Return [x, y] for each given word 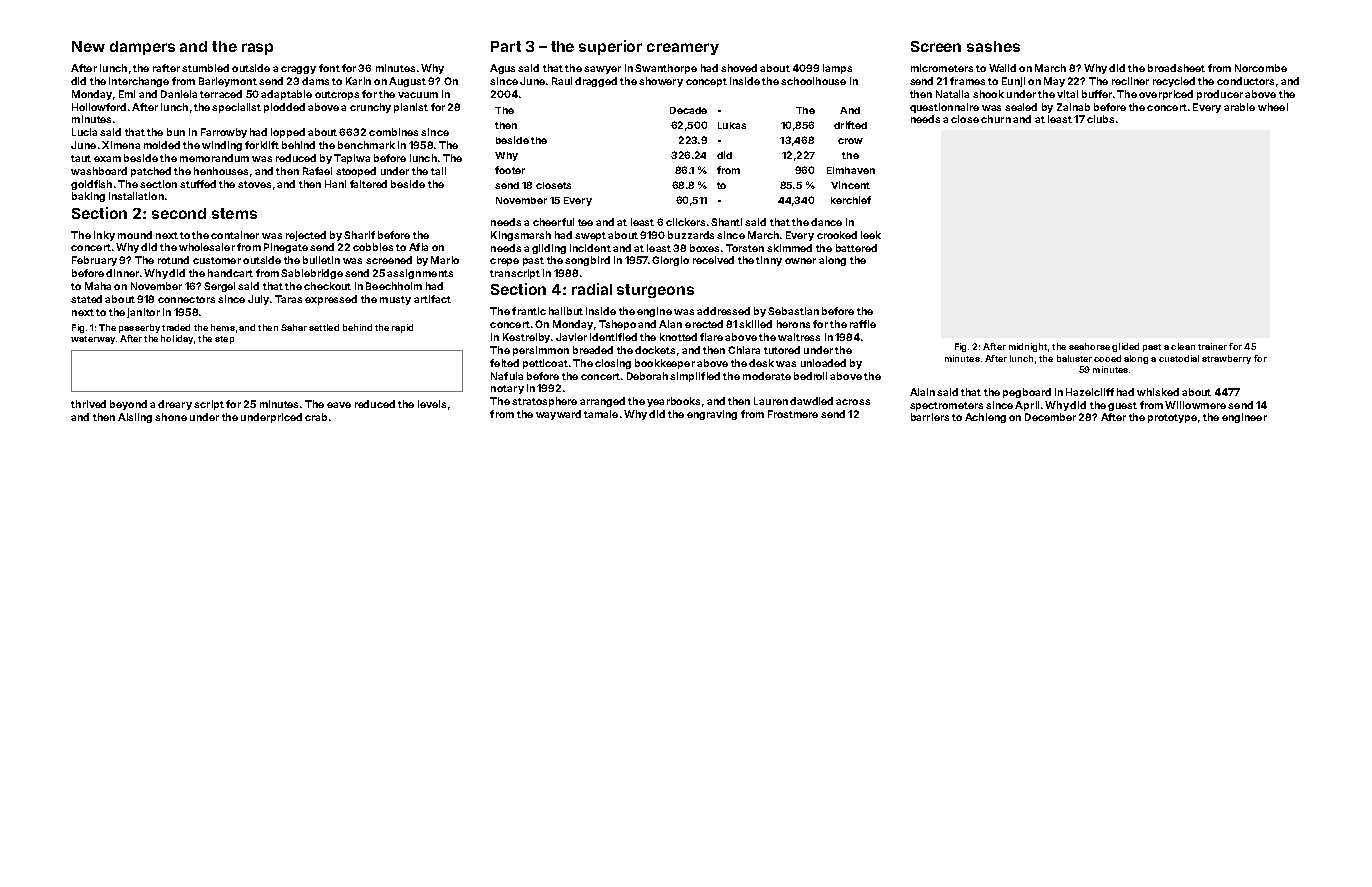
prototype [1172, 418]
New [88, 46]
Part [506, 46]
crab [316, 417]
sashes [993, 46]
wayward [558, 415]
